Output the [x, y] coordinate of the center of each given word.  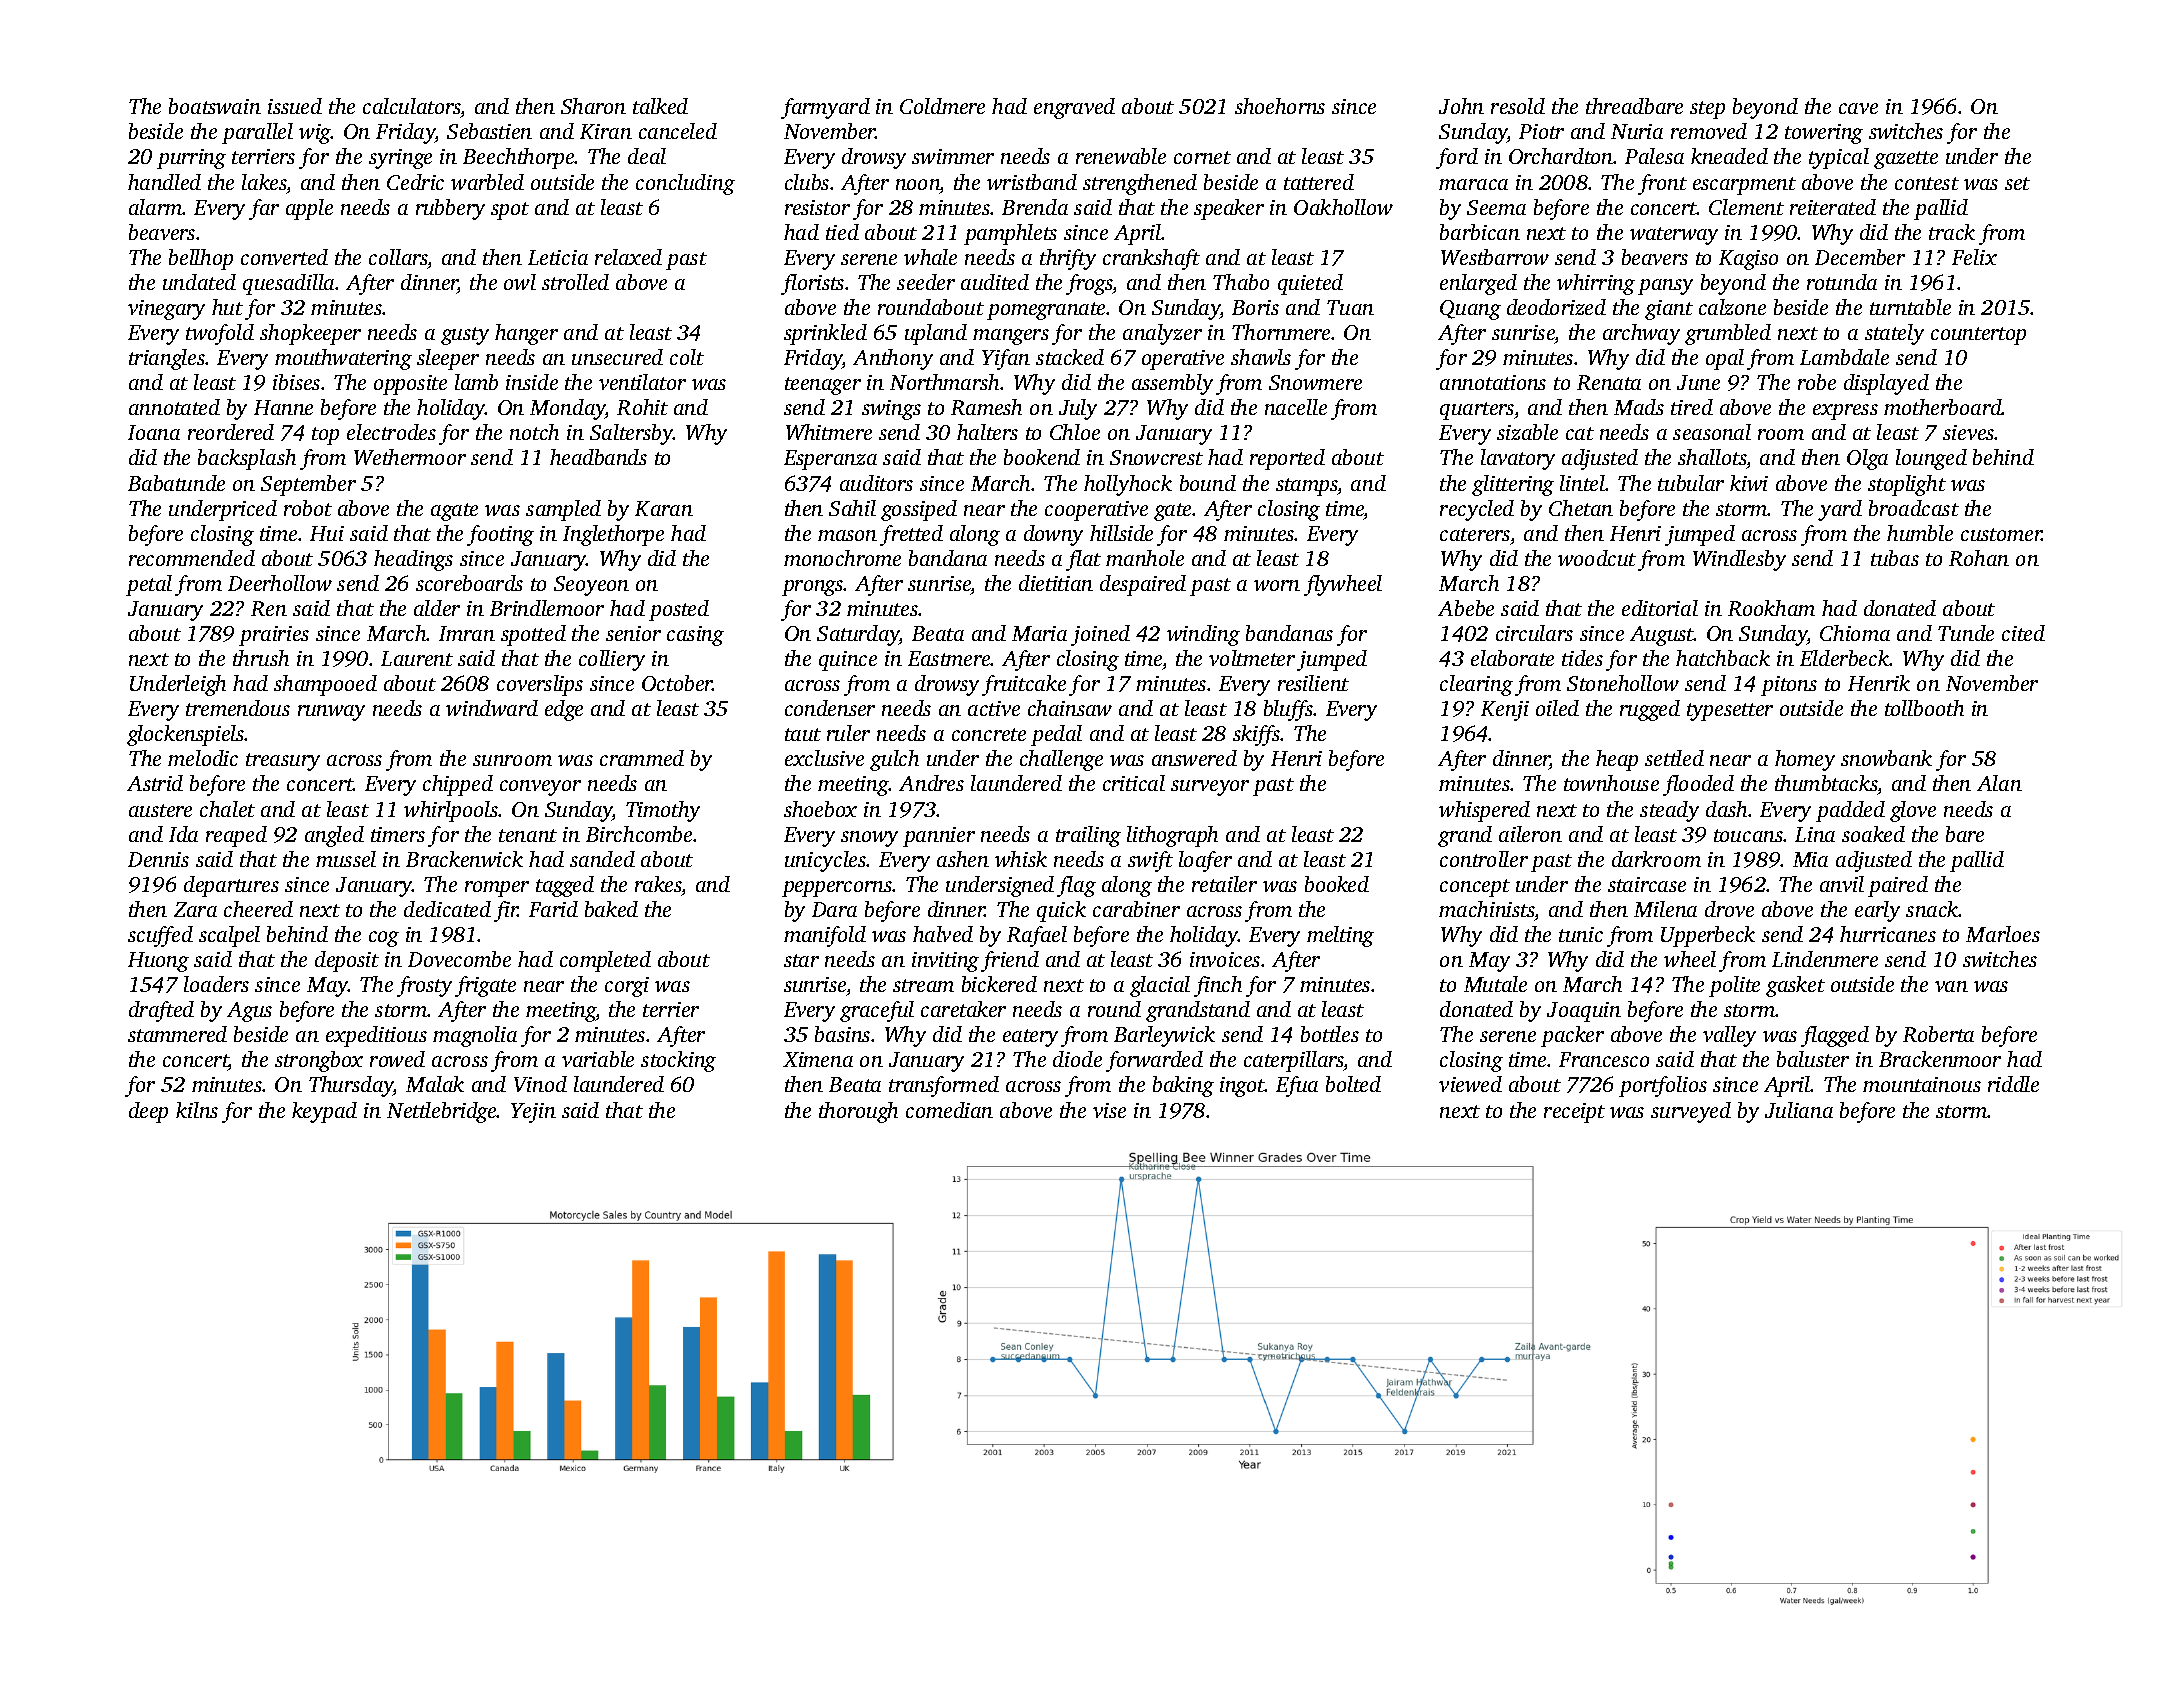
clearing [1476, 685]
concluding [685, 184]
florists [812, 284]
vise [1109, 1110]
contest [1927, 183]
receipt [1574, 1113]
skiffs [1257, 735]
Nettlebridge [442, 1112]
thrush [261, 658]
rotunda [1842, 282]
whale [930, 257]
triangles [167, 359]
